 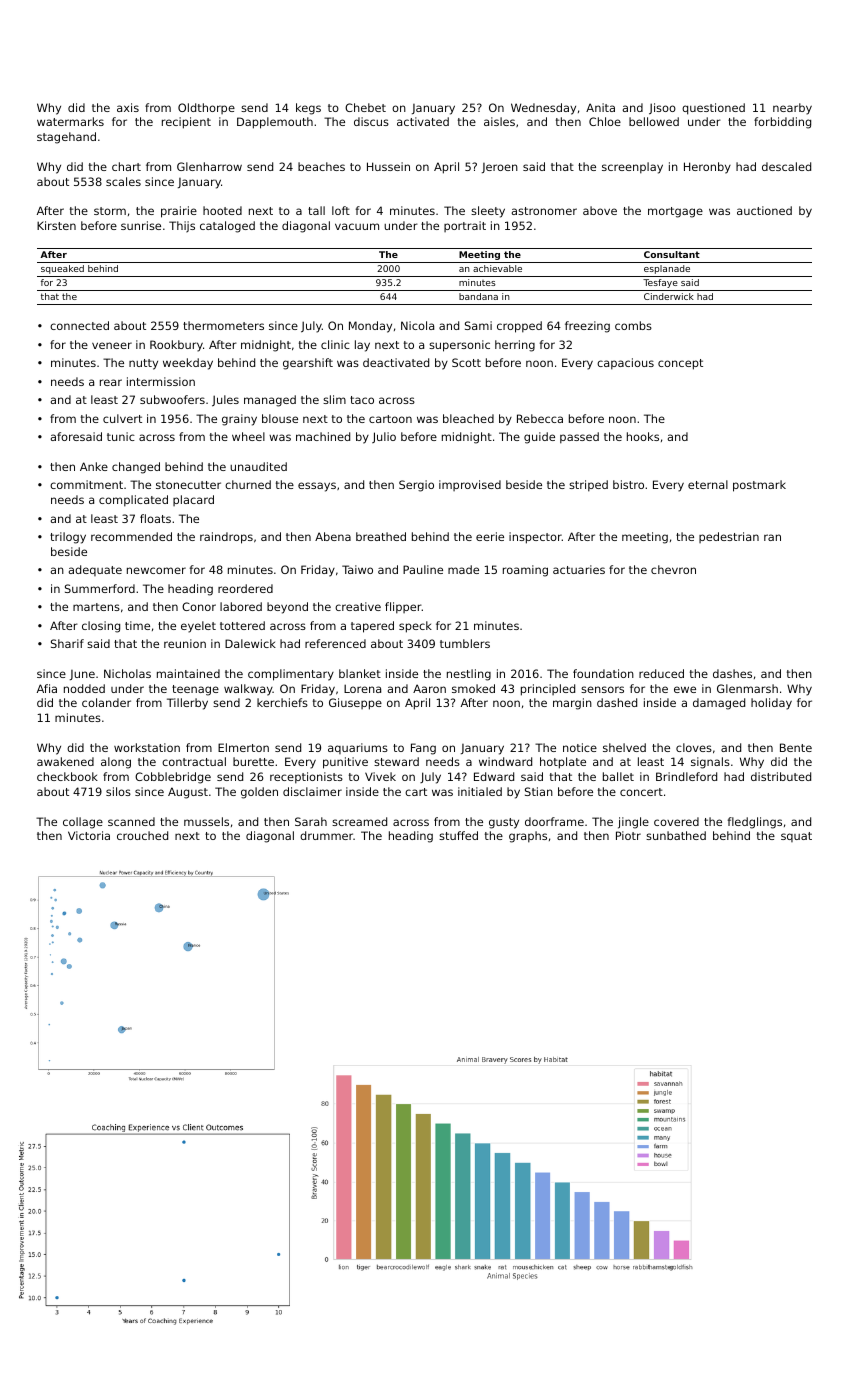 What do you see at coordinates (633, 325) in the screenshot?
I see `combs` at bounding box center [633, 325].
